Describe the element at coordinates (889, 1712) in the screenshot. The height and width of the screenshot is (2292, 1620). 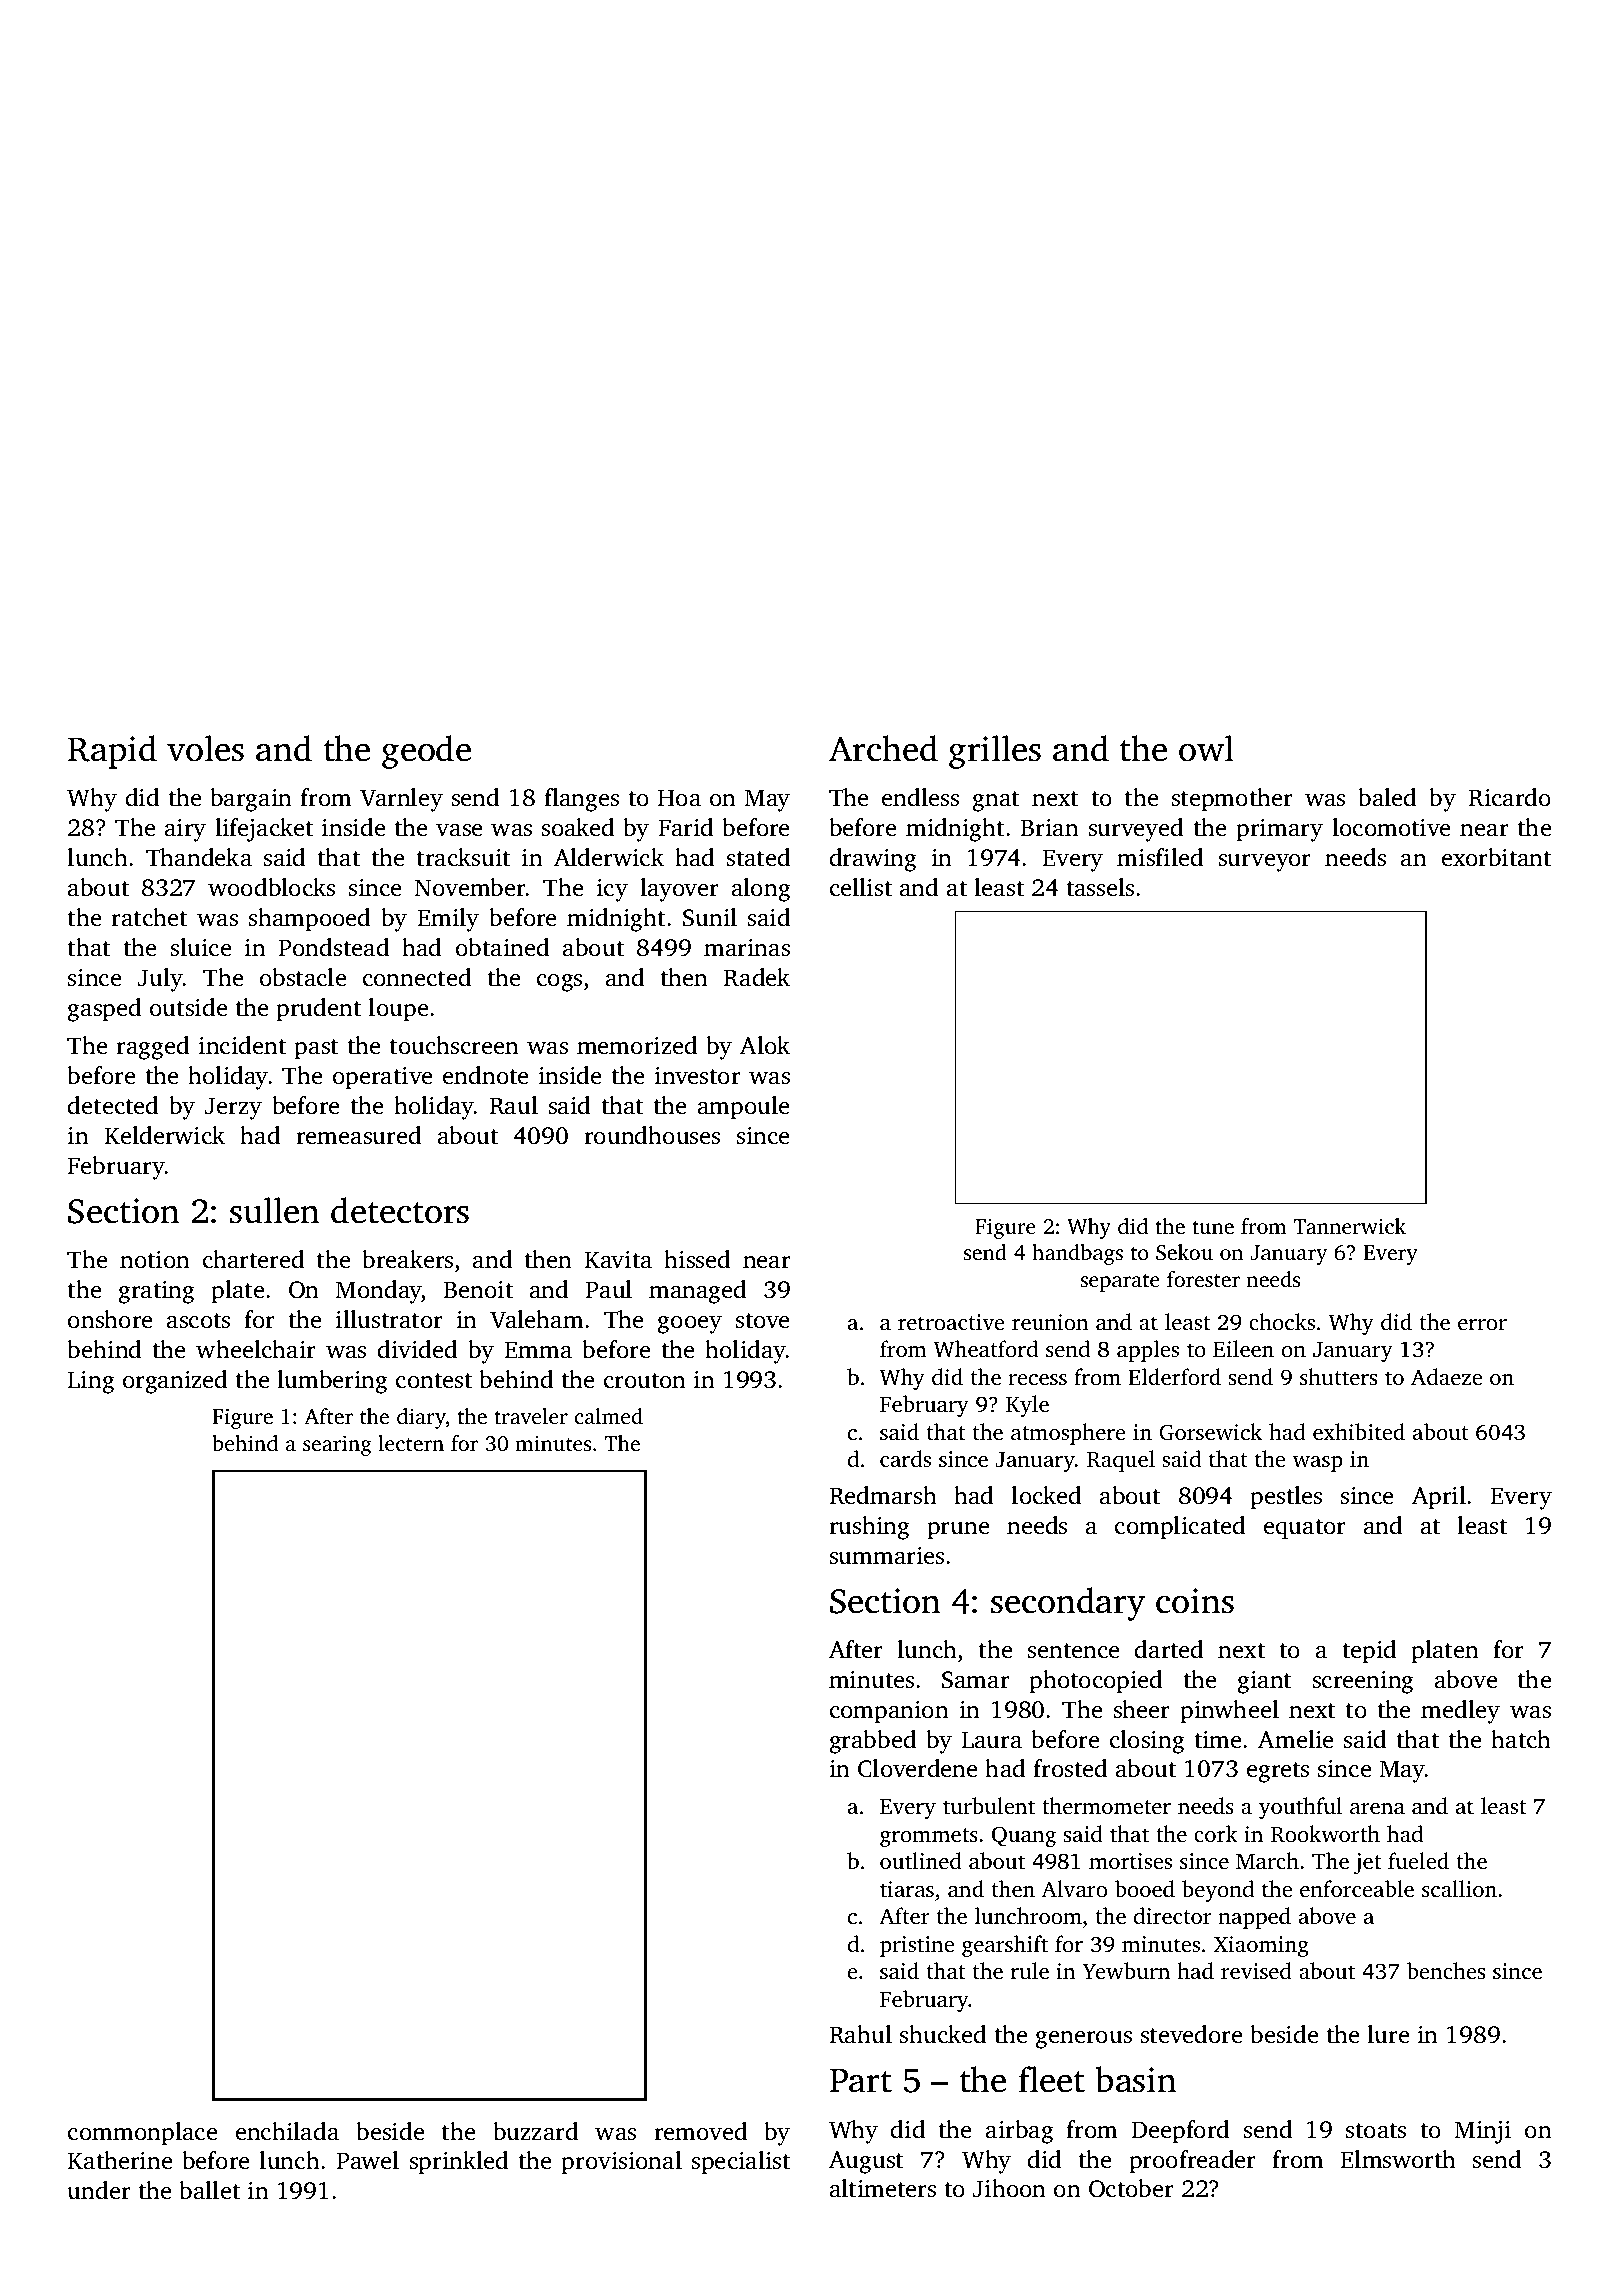
I see `companion` at that location.
